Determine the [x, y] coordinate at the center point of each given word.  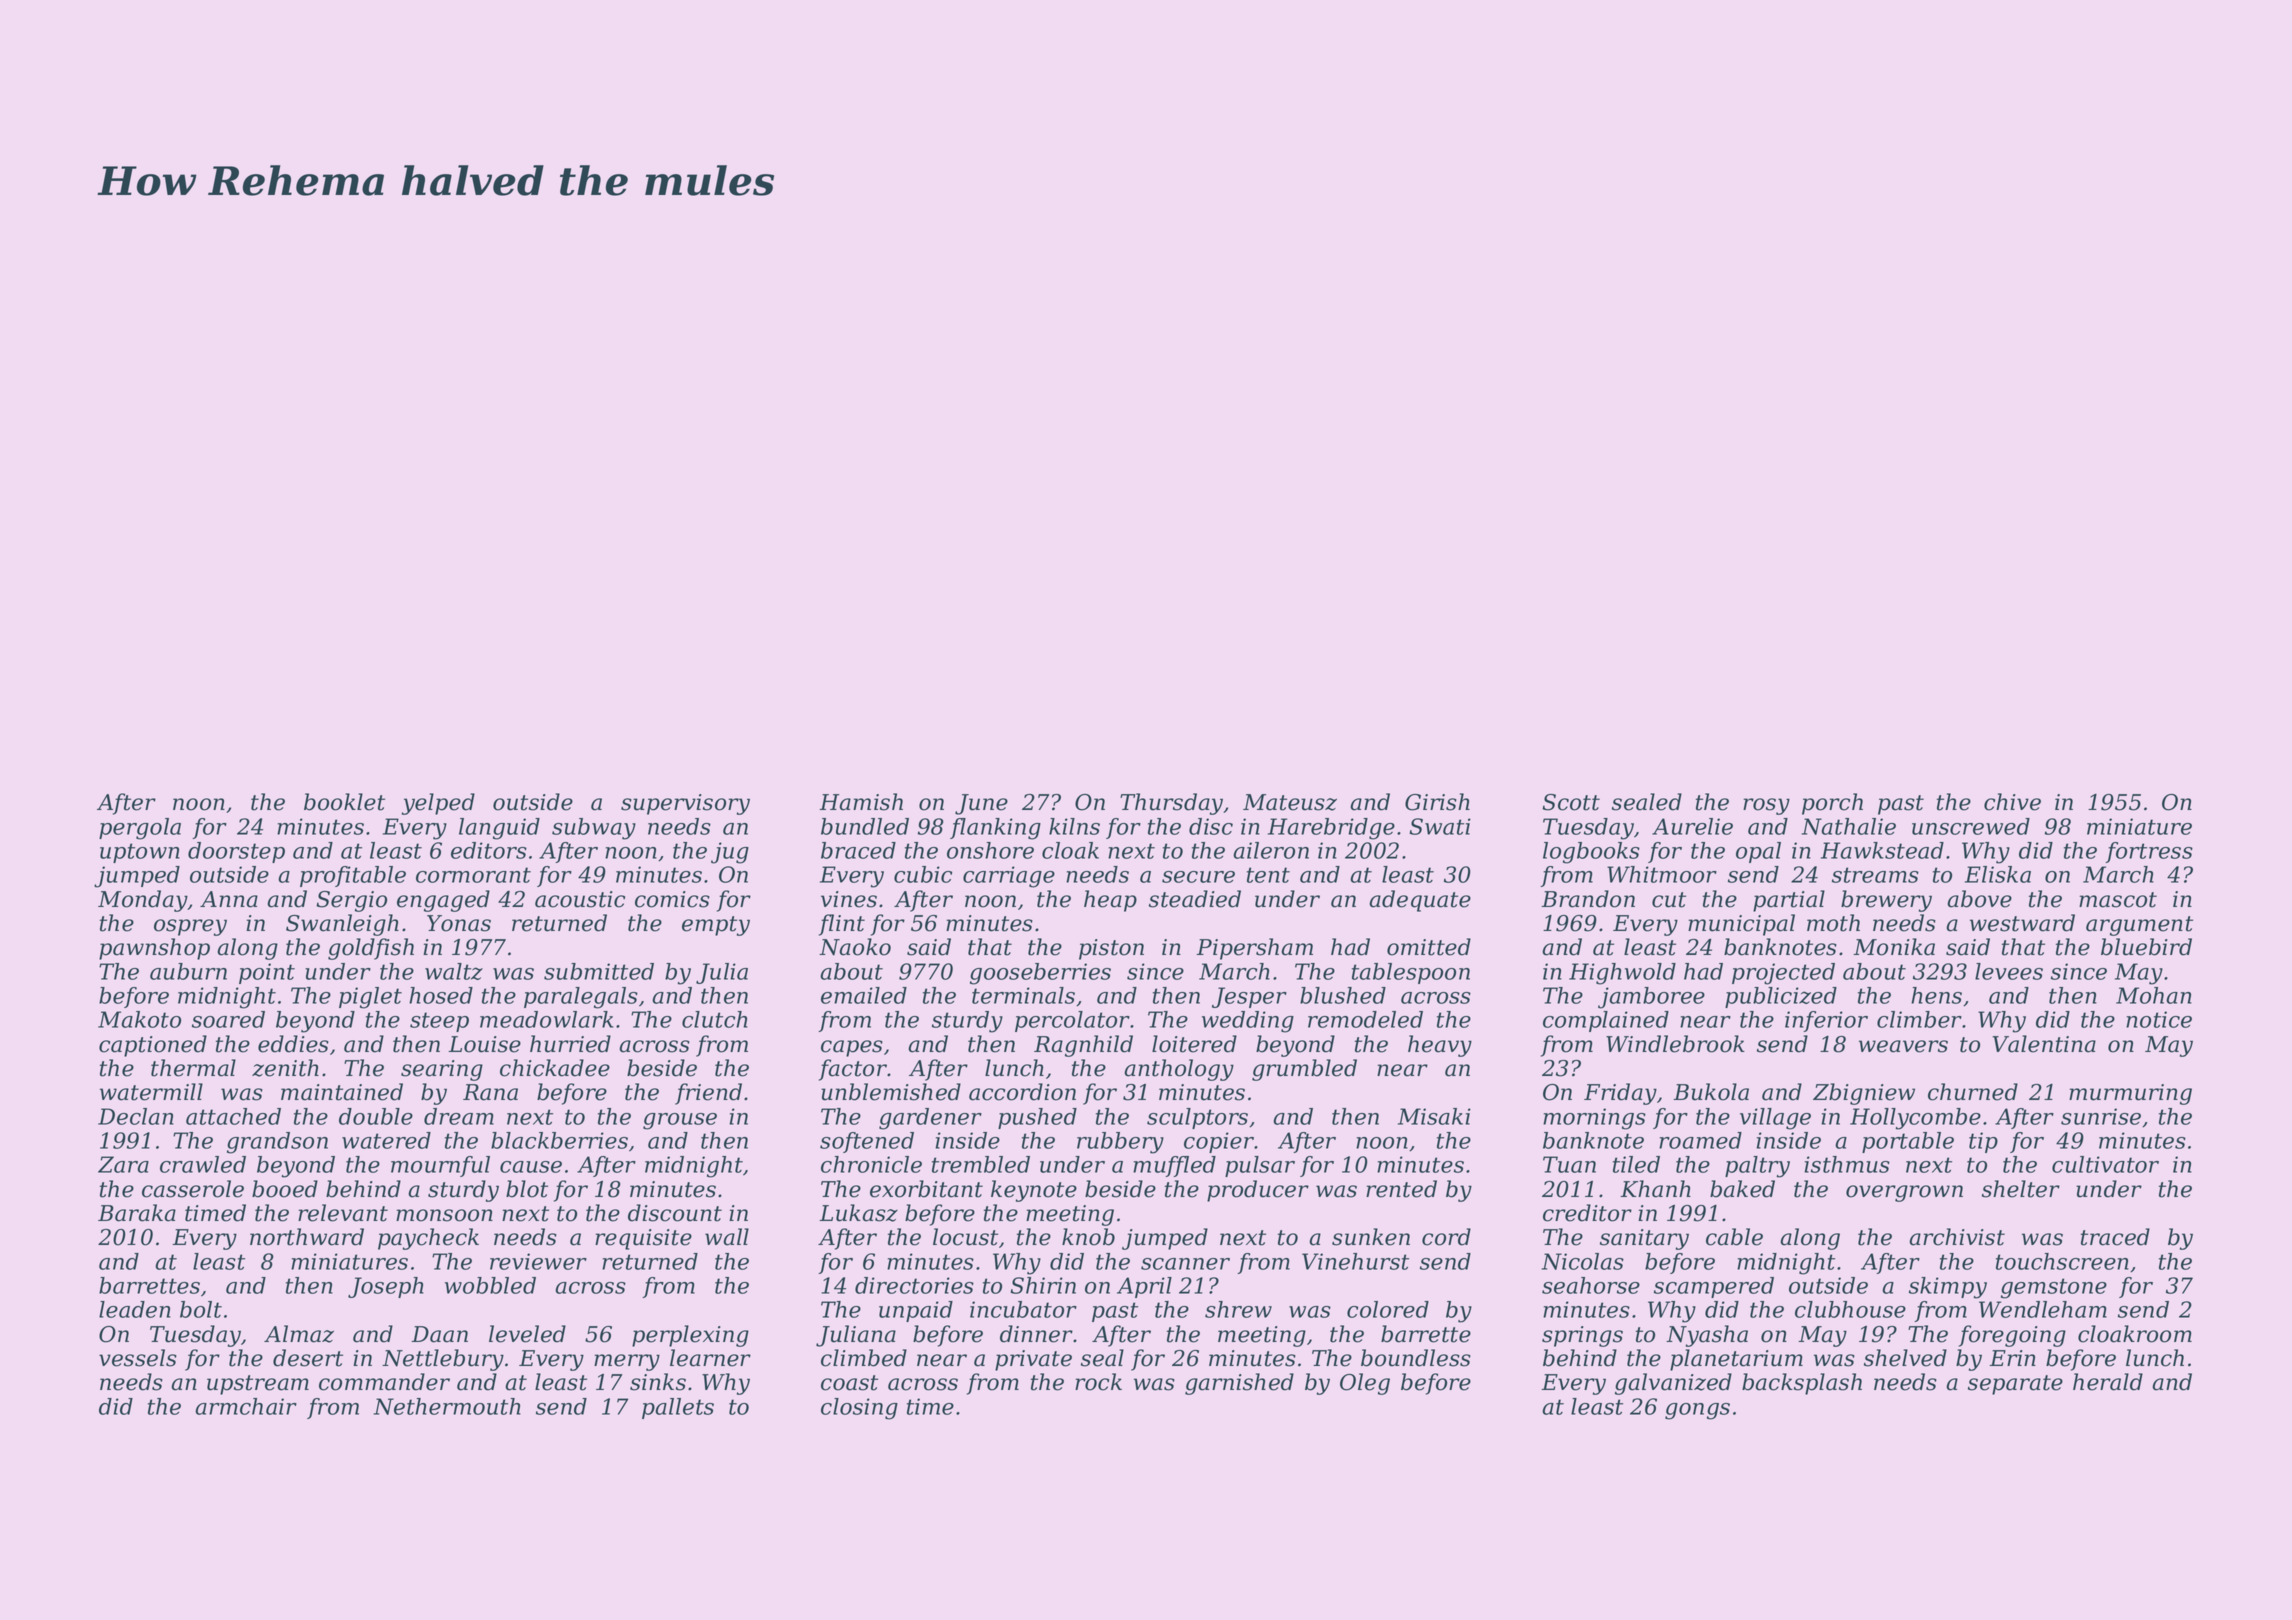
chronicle [871, 1164]
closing [859, 1409]
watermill [151, 1092]
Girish [1437, 802]
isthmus [1847, 1164]
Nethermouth [447, 1406]
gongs [1697, 1411]
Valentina [2044, 1044]
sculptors [1197, 1118]
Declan [136, 1116]
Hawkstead [1882, 850]
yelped [438, 804]
